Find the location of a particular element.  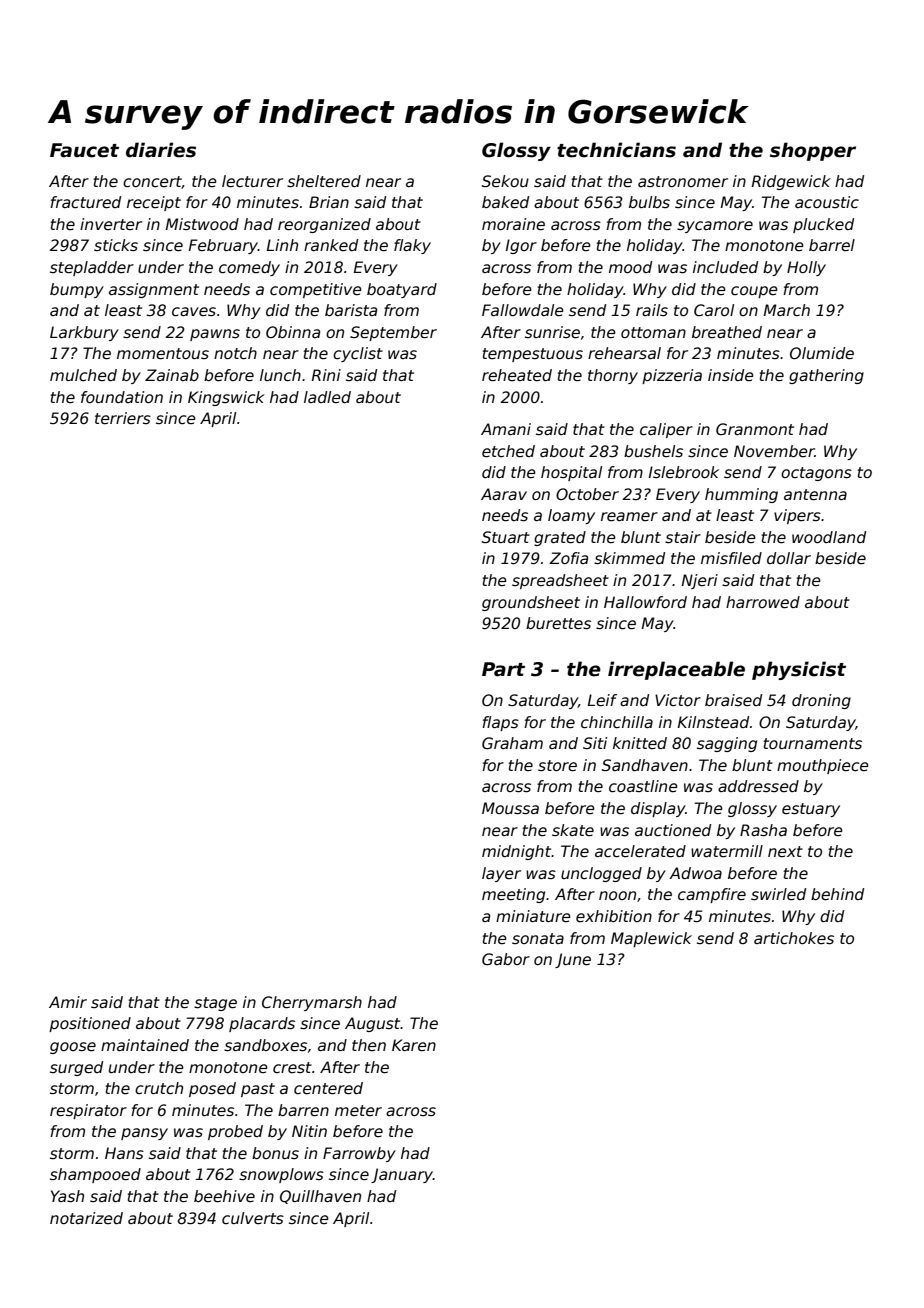

astronomer is located at coordinates (683, 182).
